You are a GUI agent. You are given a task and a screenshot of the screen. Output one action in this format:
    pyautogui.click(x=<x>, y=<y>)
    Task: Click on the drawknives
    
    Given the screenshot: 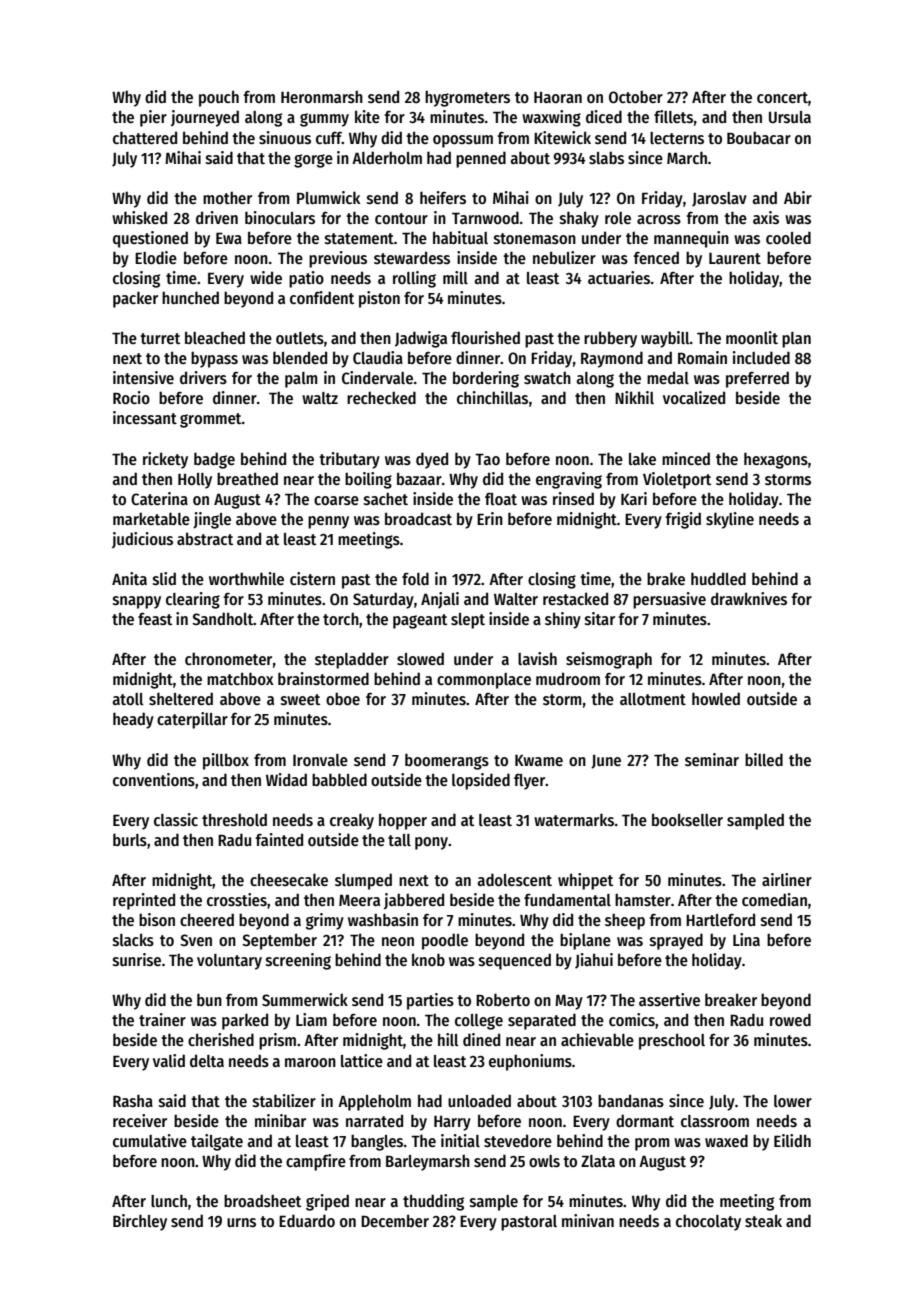 What is the action you would take?
    pyautogui.click(x=749, y=598)
